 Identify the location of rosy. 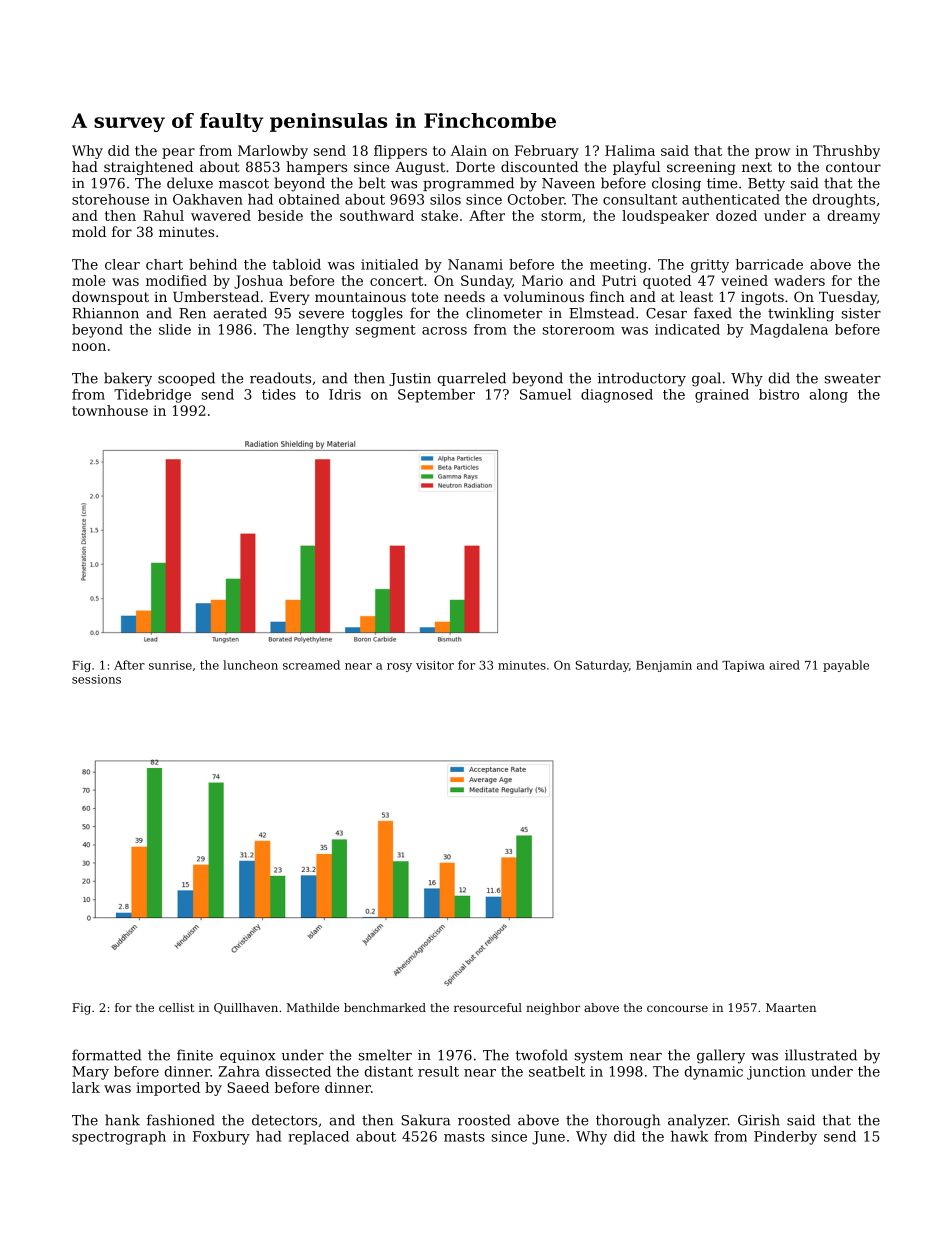
(399, 667).
